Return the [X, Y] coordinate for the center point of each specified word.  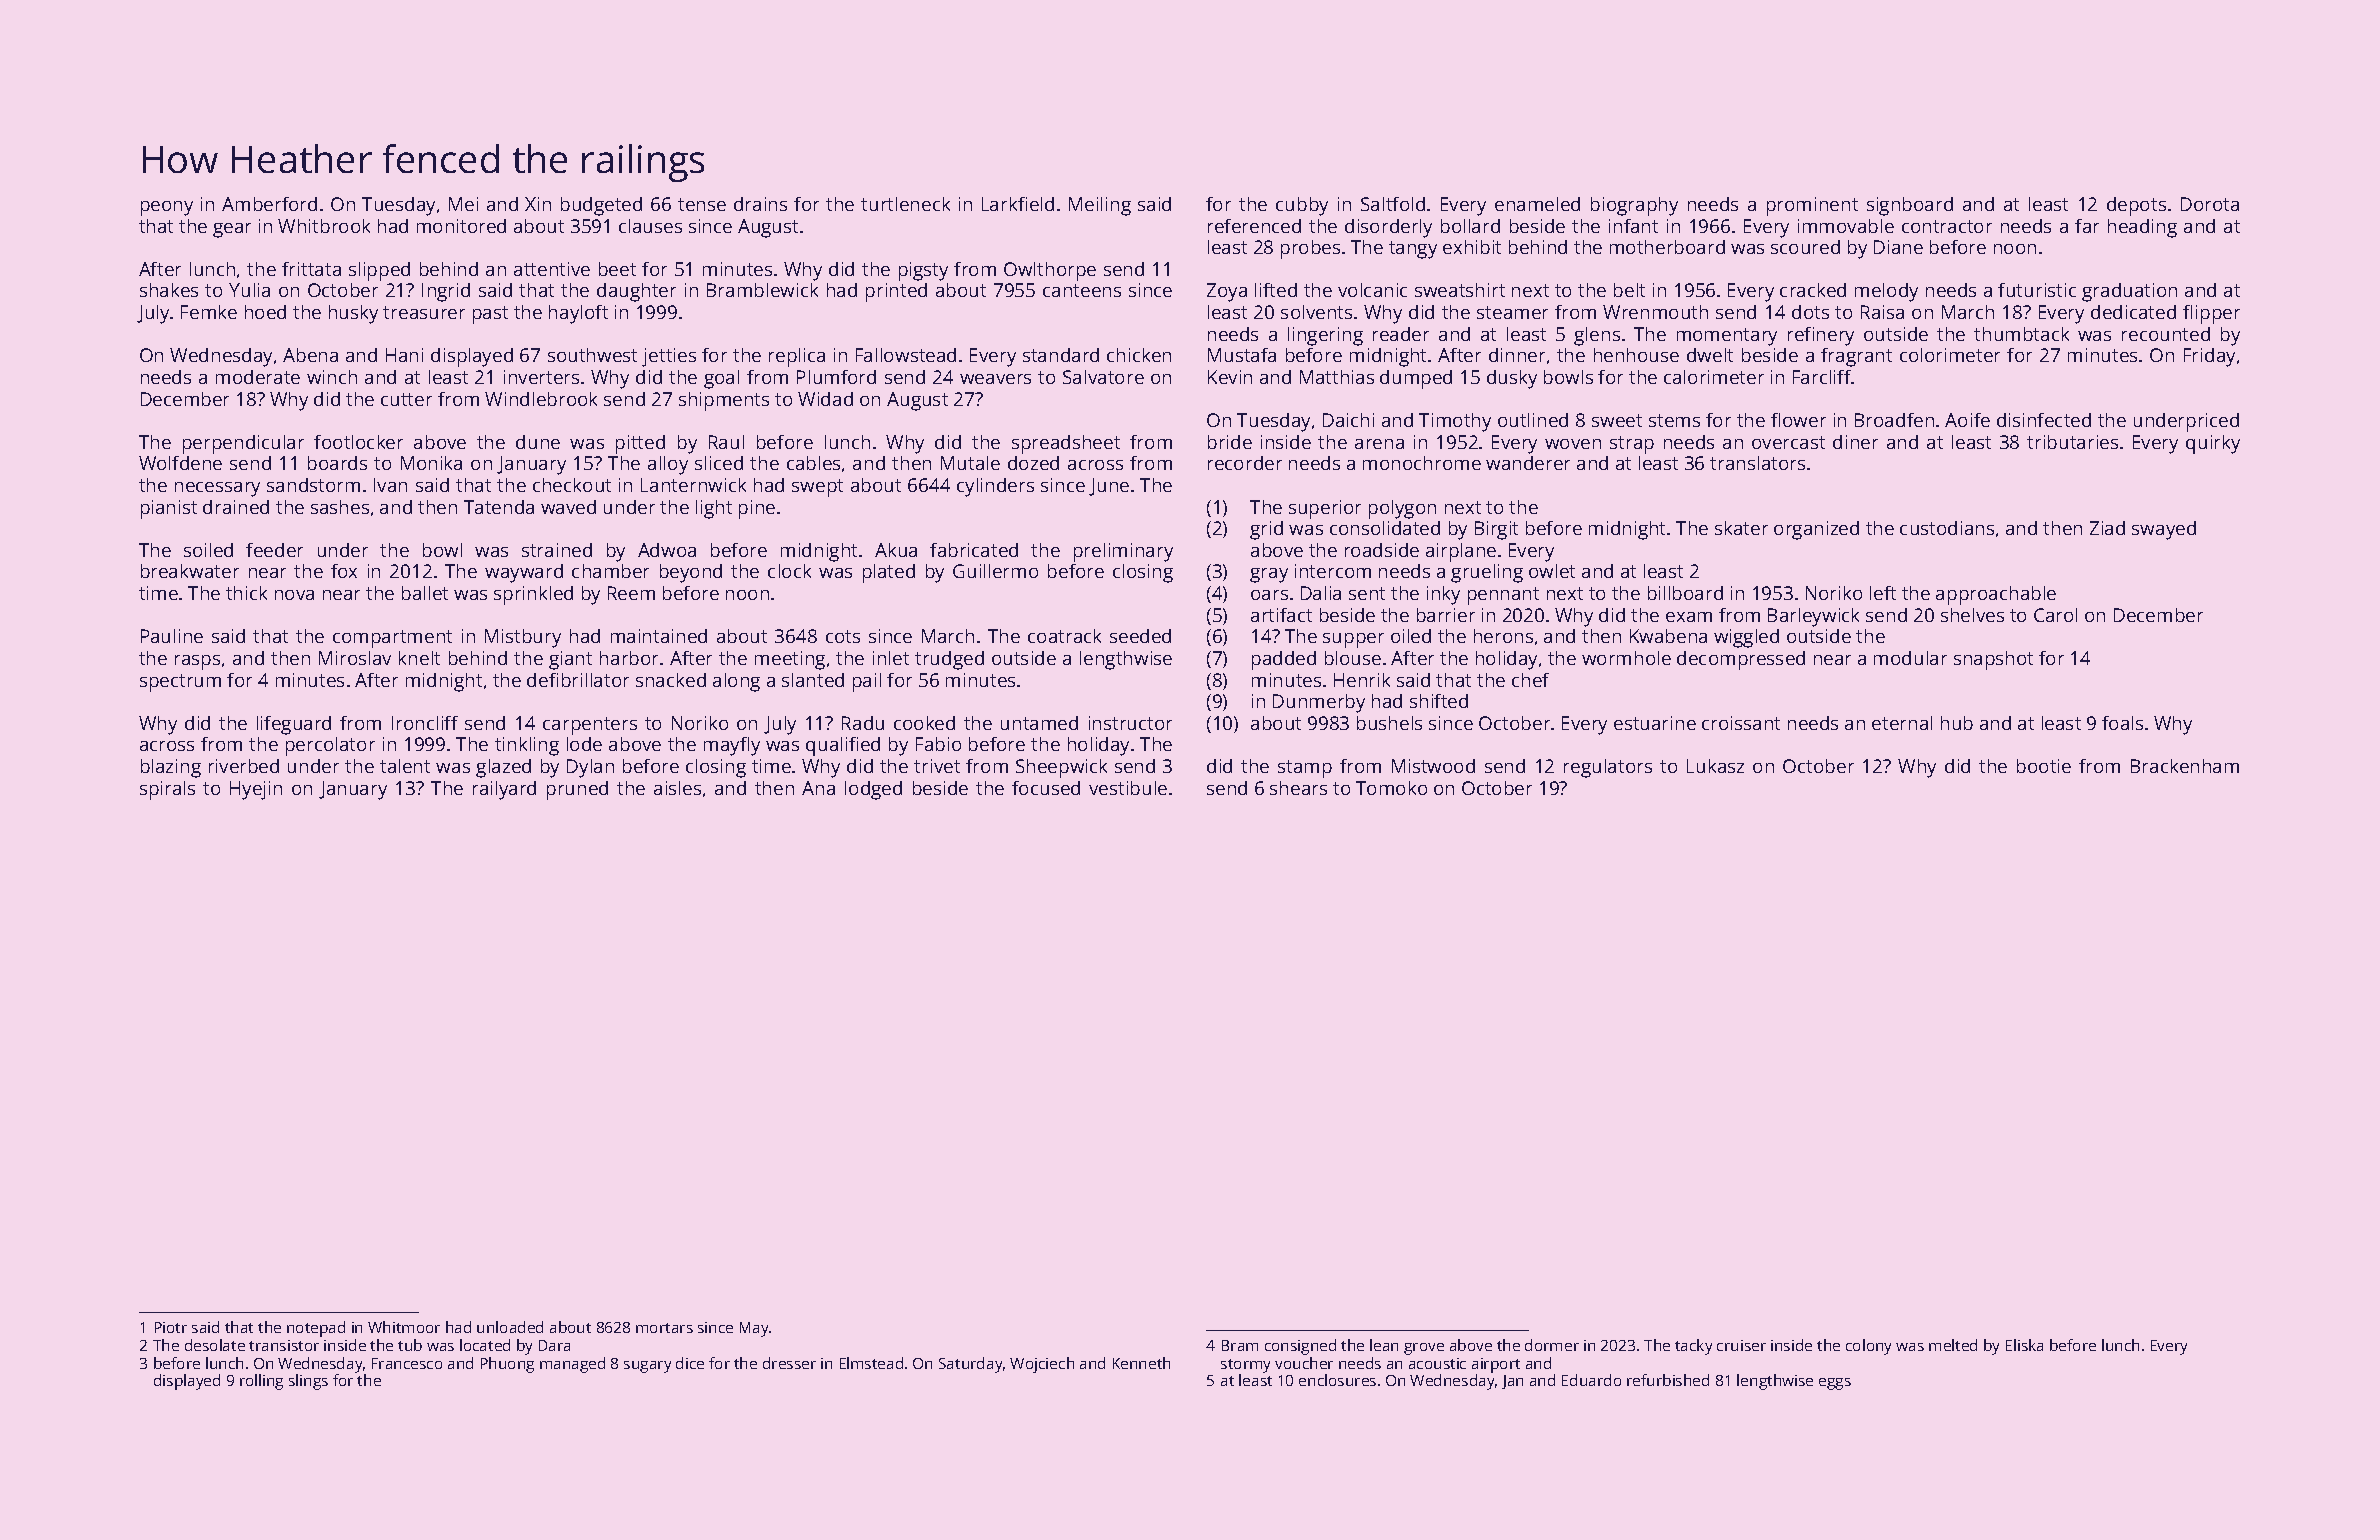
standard [1061, 355]
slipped [379, 271]
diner [1855, 442]
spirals [167, 790]
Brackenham [2185, 766]
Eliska [2024, 1345]
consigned [1300, 1347]
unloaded [510, 1327]
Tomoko [1391, 788]
